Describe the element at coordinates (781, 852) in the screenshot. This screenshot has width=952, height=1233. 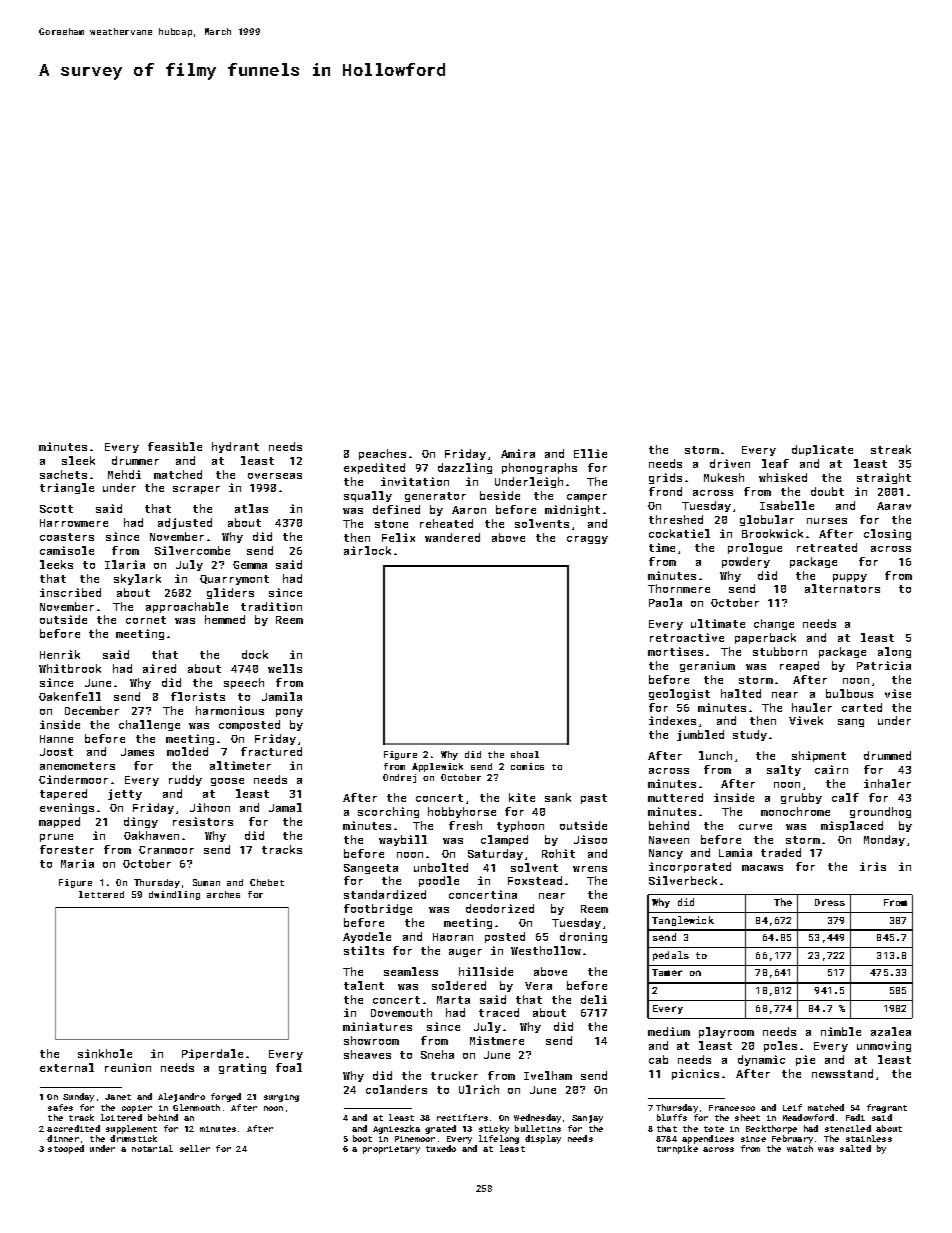
I see `traded` at that location.
